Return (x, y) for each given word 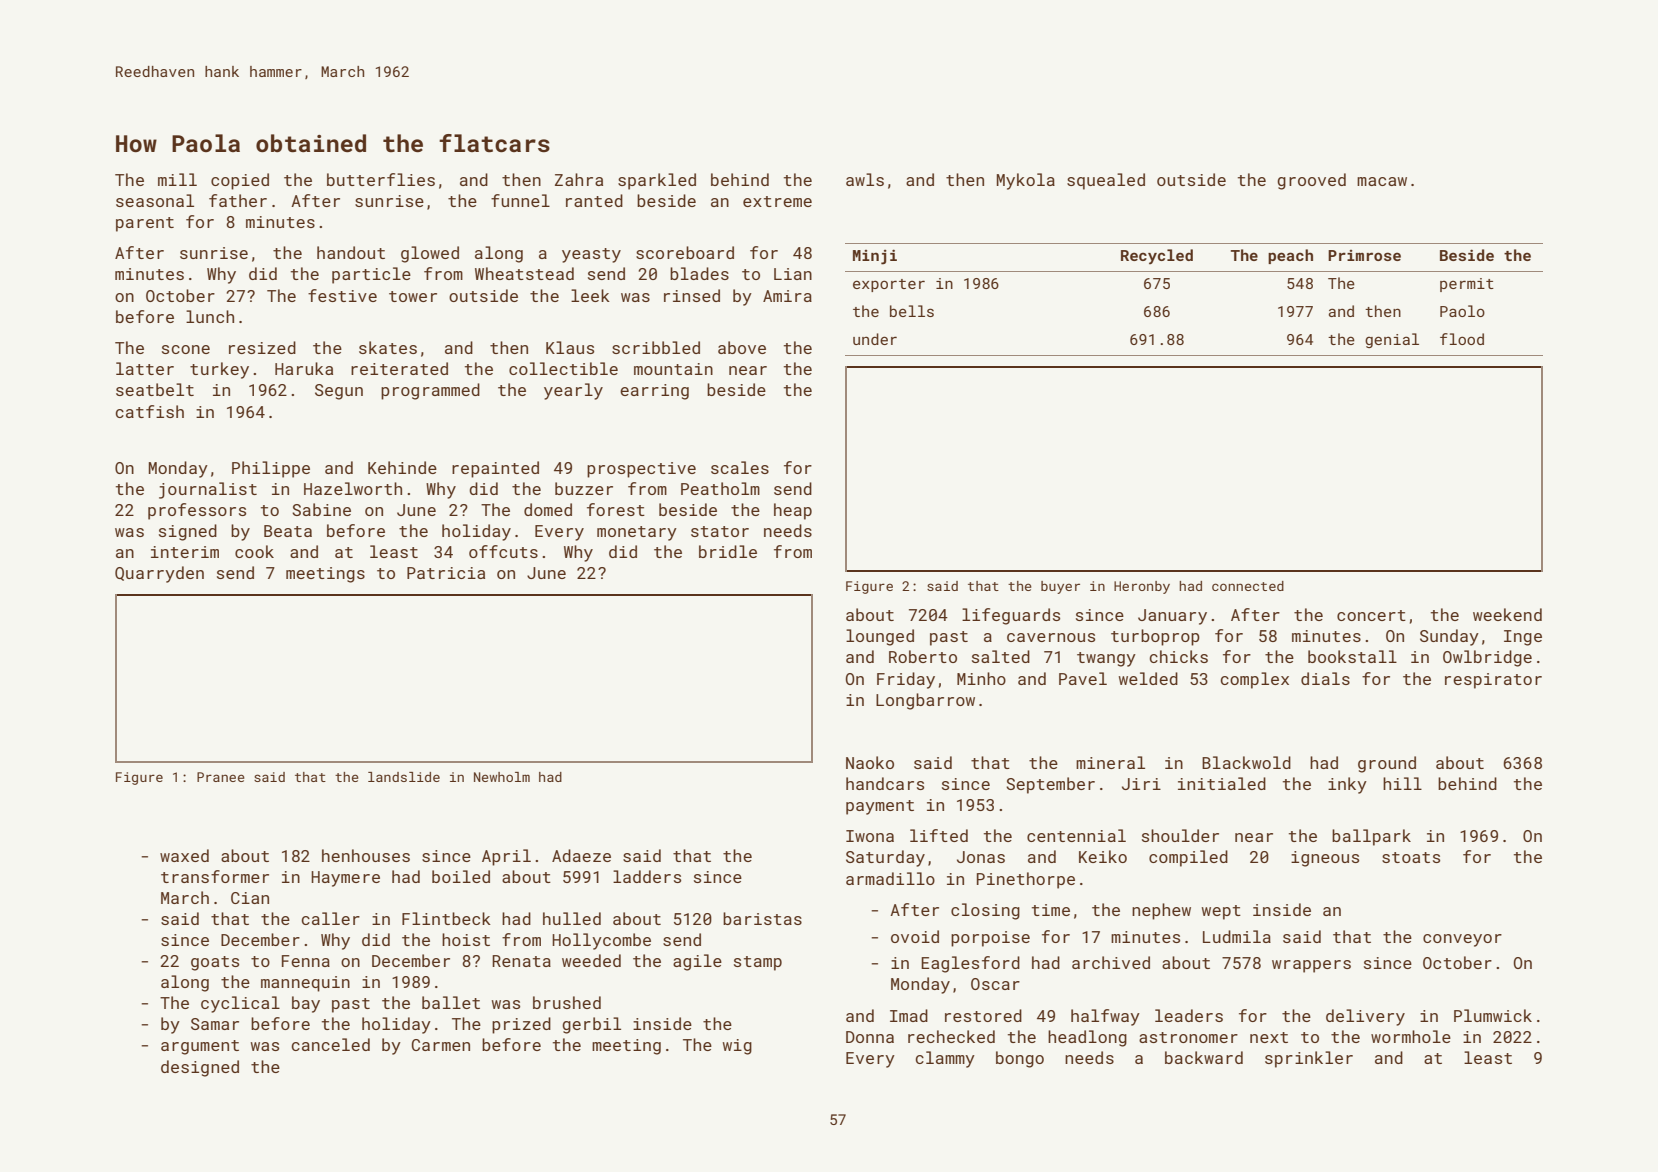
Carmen (441, 1045)
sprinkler (1309, 1059)
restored (983, 1015)
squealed (1106, 181)
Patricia (446, 573)
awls (865, 179)
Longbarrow (925, 701)
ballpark (1371, 837)
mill (177, 179)
